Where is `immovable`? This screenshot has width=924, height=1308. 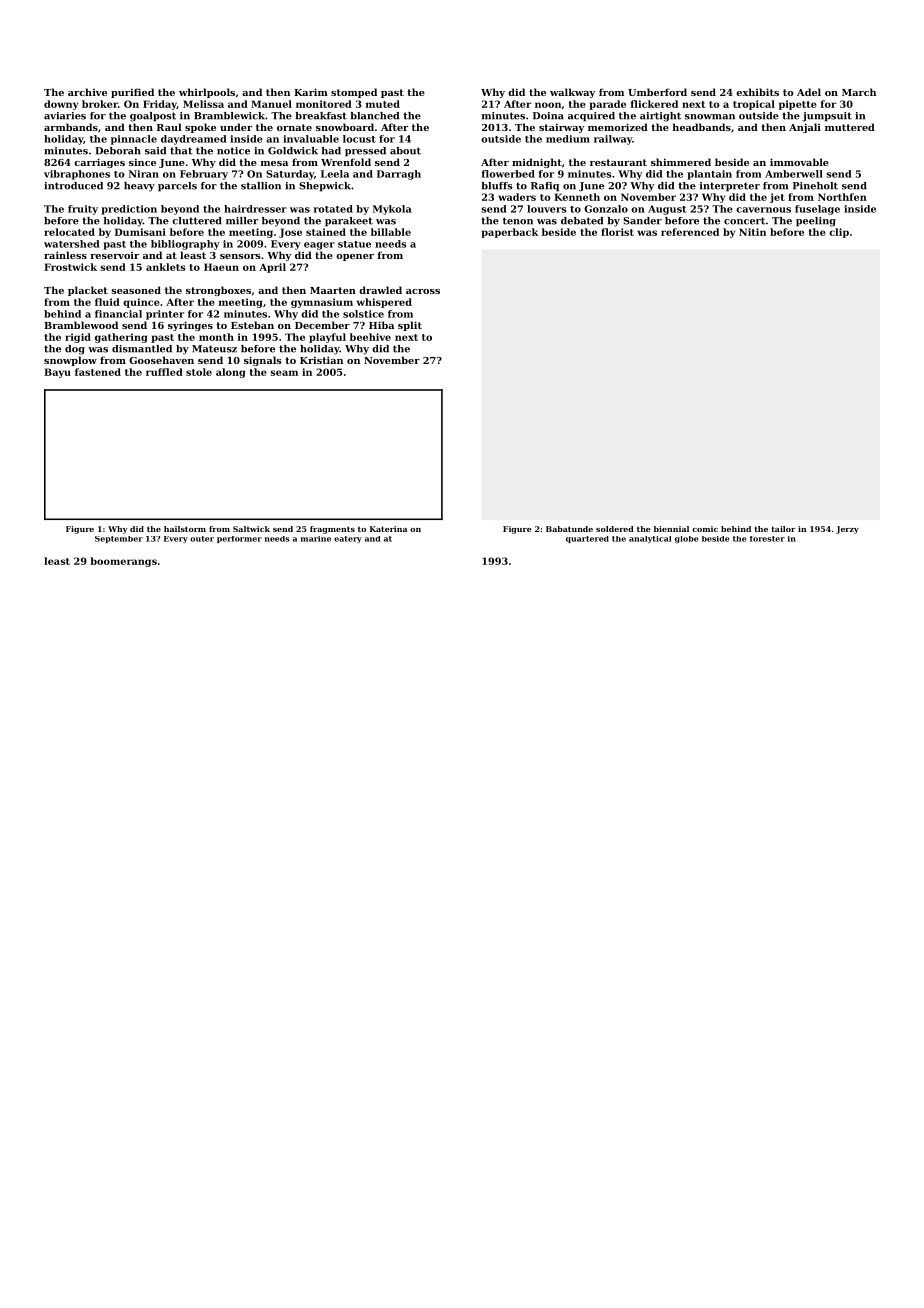
immovable is located at coordinates (799, 162).
